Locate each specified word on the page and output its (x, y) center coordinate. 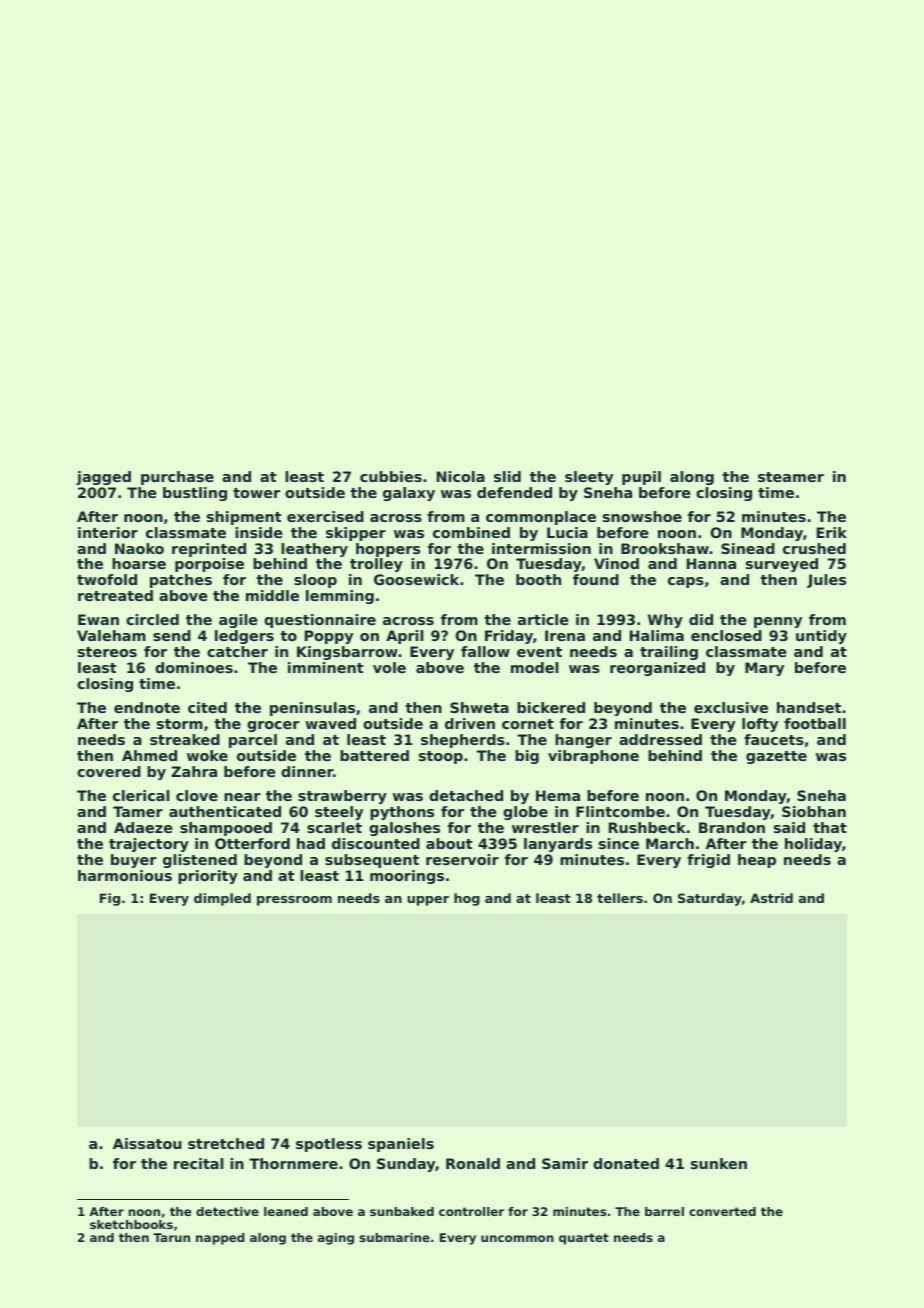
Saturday (710, 899)
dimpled (222, 899)
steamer (791, 477)
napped (220, 1239)
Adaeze (143, 827)
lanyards (558, 845)
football (815, 723)
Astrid (771, 898)
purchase (177, 478)
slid (507, 476)
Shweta (479, 707)
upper (428, 901)
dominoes (194, 667)
